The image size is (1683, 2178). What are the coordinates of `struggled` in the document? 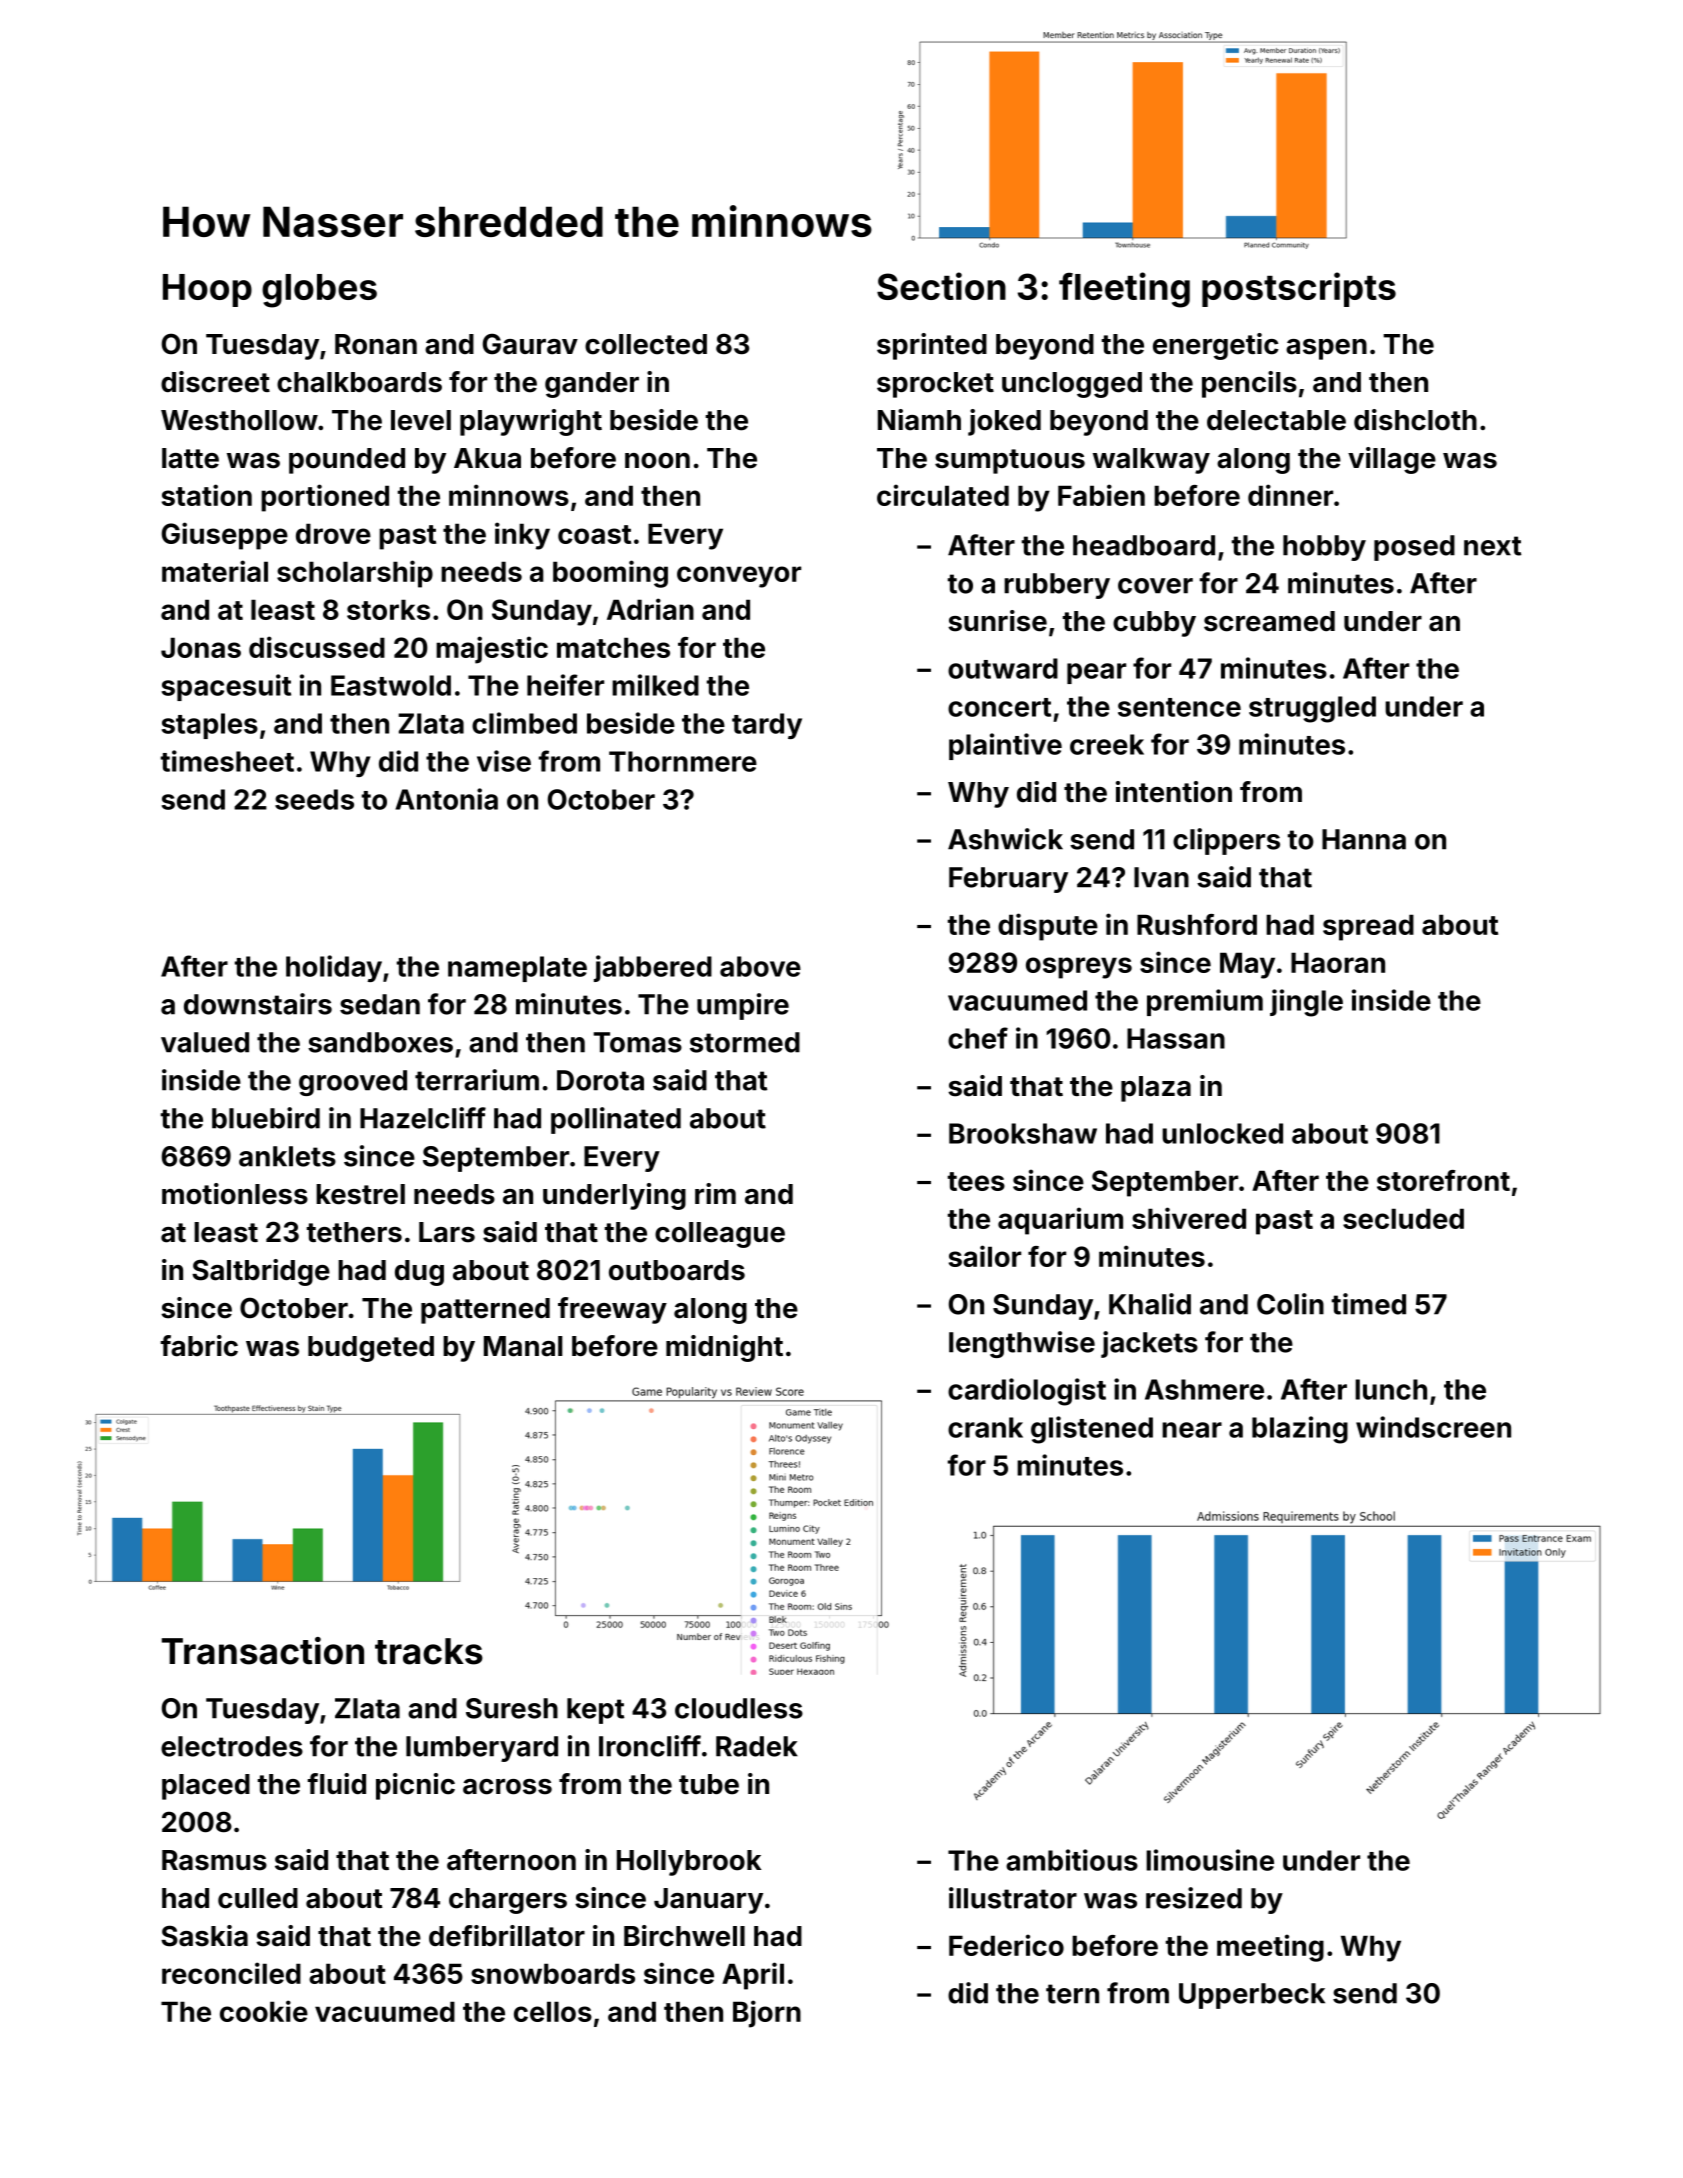 It's located at (1312, 709).
